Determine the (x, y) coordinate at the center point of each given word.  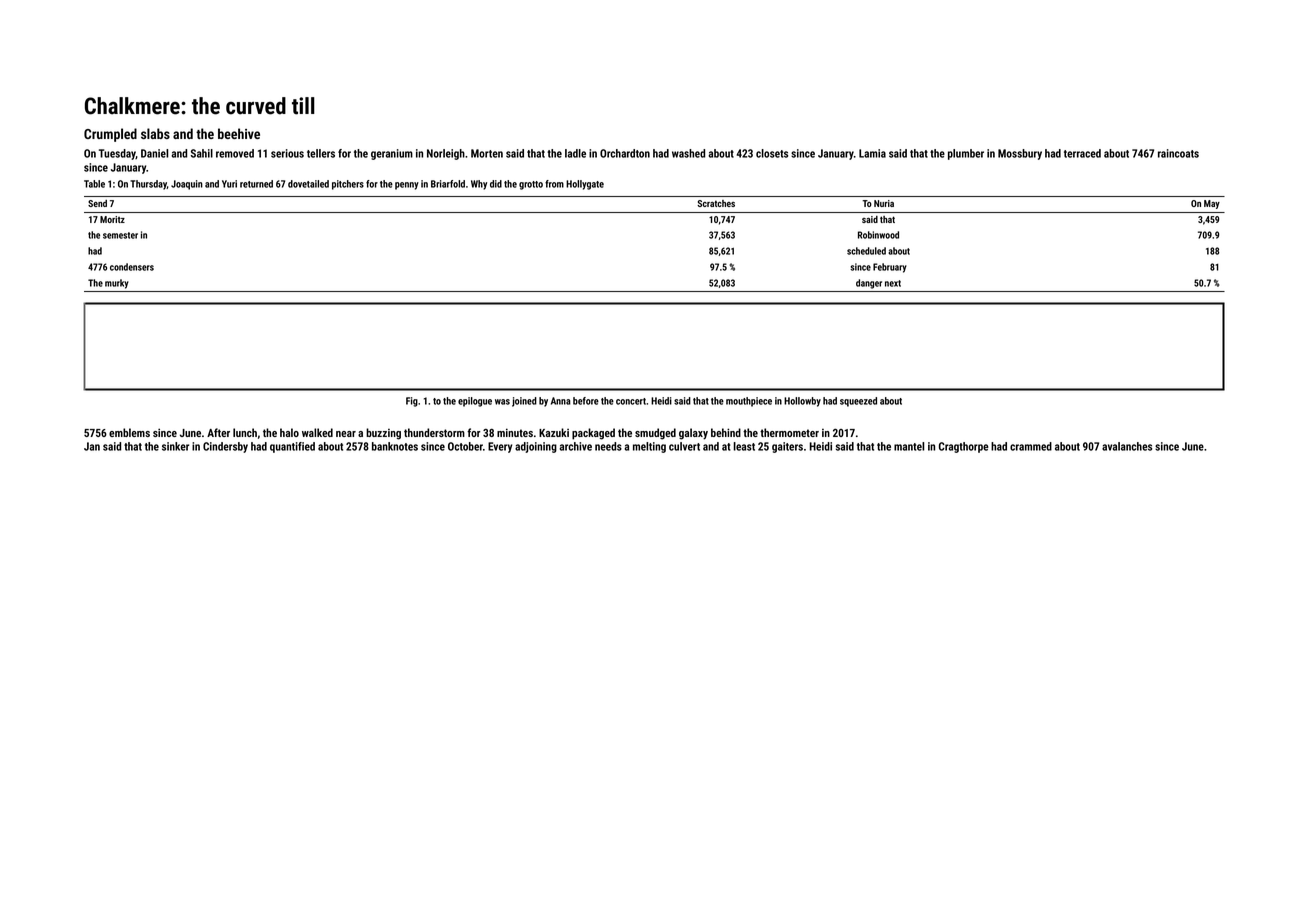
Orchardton (625, 153)
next (893, 283)
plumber (966, 154)
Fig (412, 402)
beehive (239, 133)
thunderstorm (434, 432)
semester (120, 235)
